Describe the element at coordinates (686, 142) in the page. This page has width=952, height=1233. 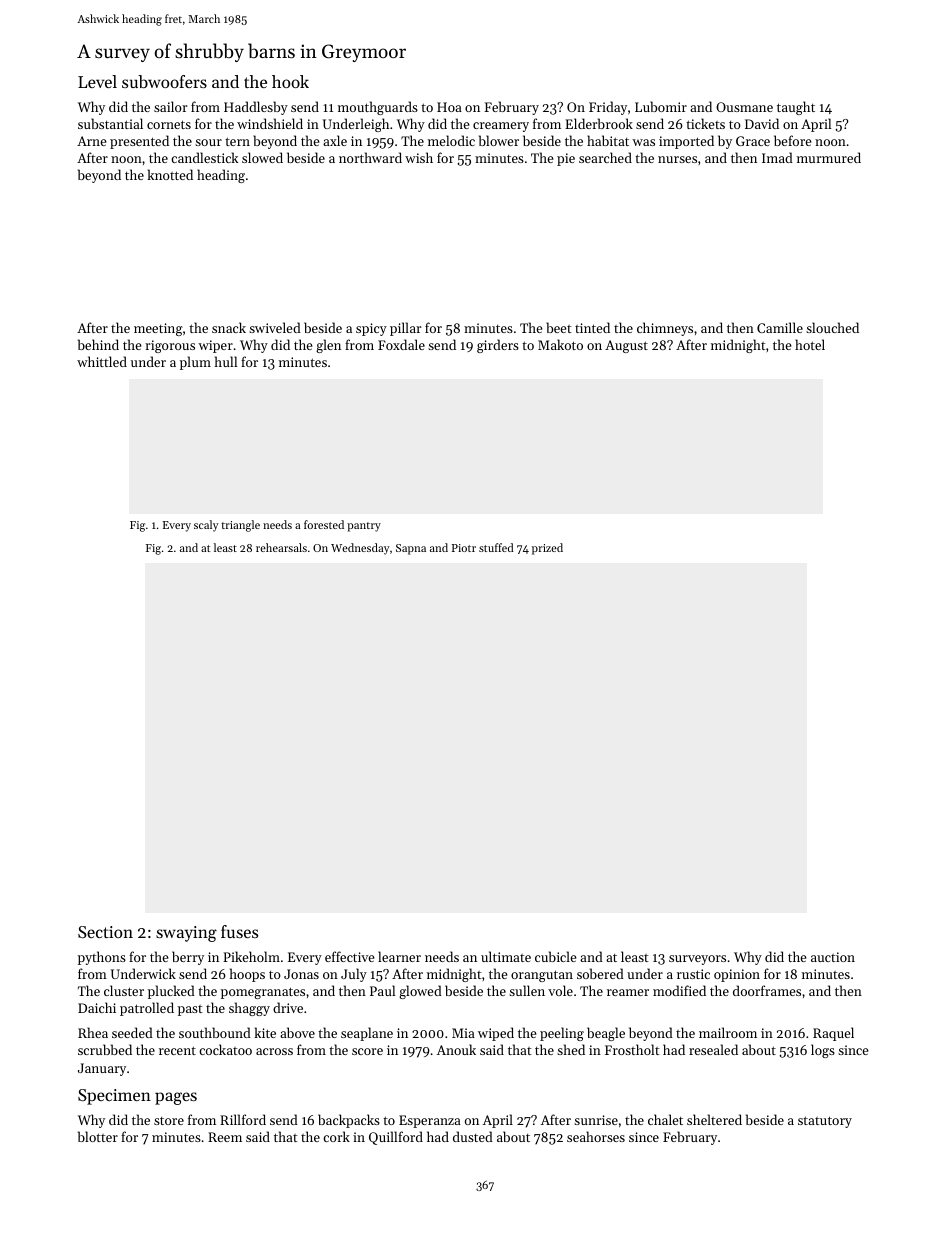
I see `imported` at that location.
